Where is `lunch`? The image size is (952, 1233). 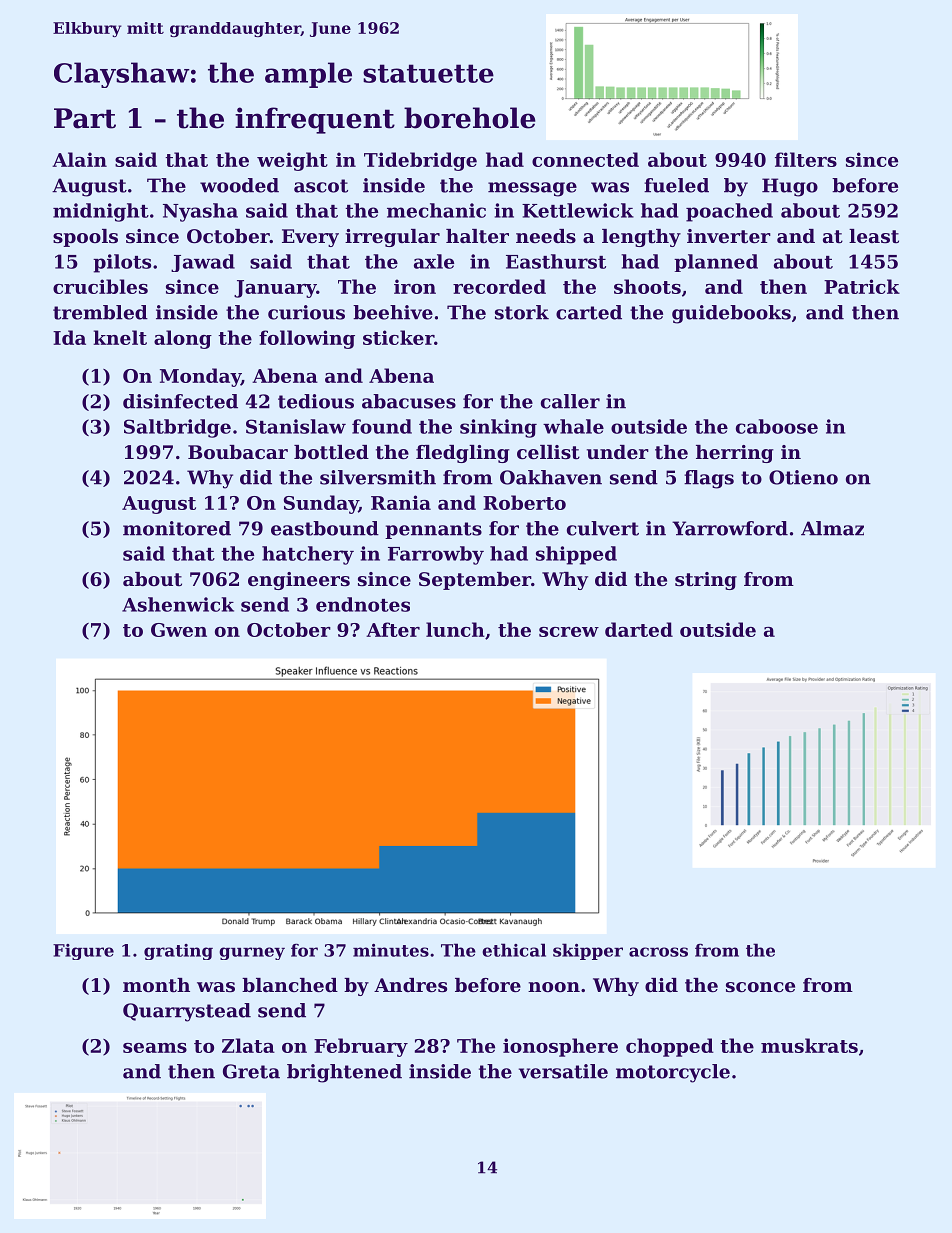 lunch is located at coordinates (455, 629).
